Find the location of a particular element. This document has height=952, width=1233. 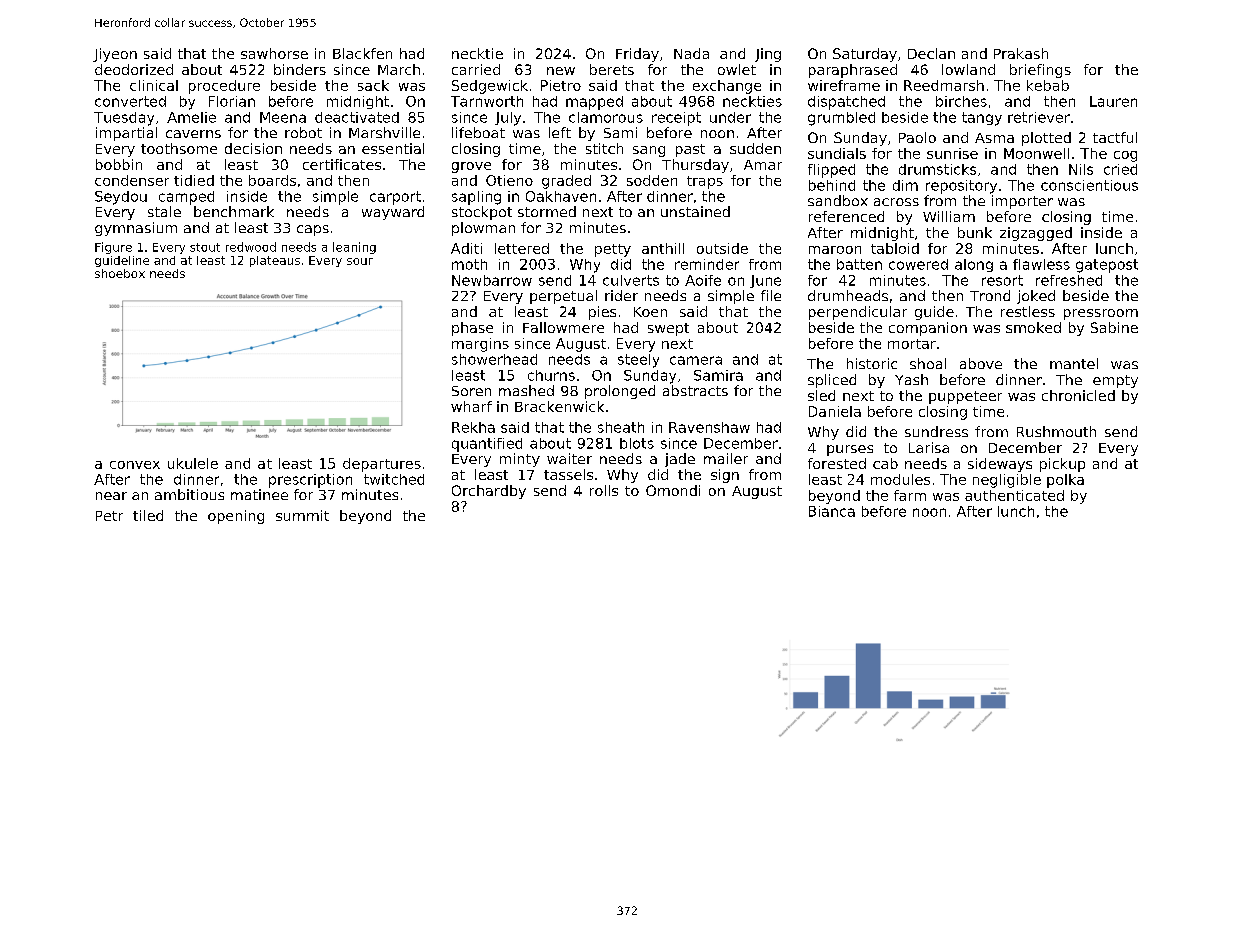

departures is located at coordinates (382, 465).
